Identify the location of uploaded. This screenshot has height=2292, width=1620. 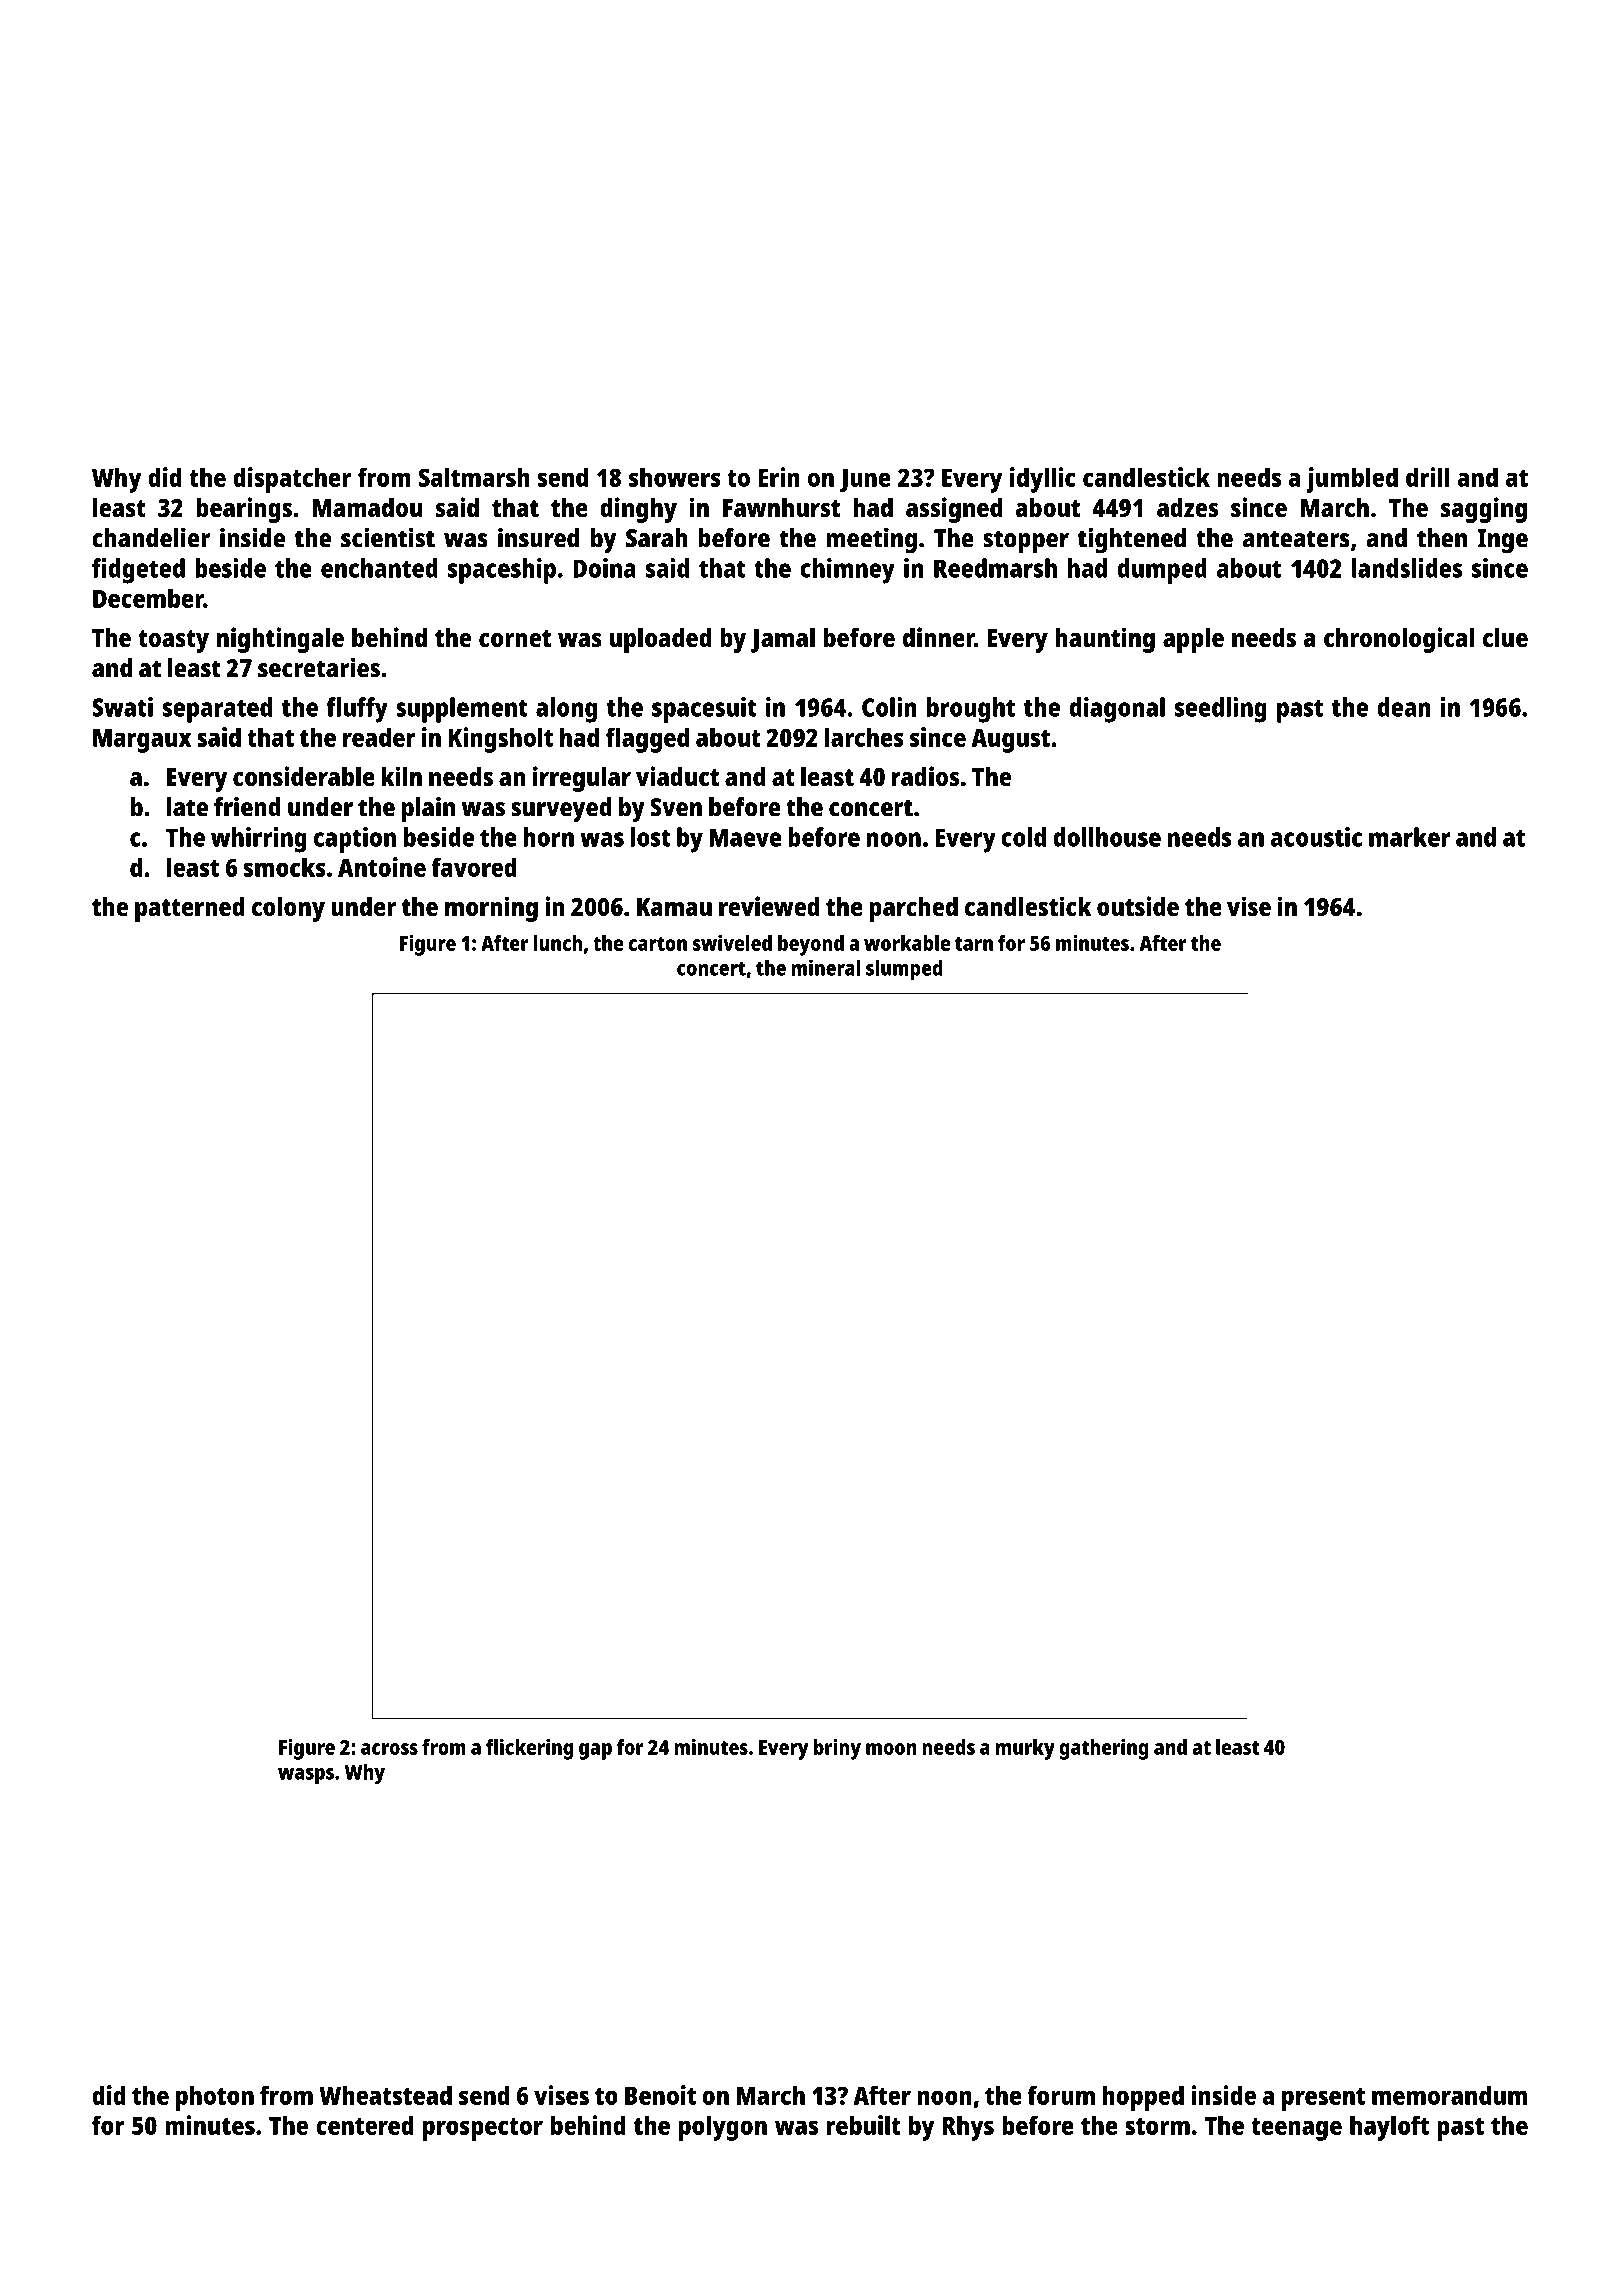
(661, 640).
